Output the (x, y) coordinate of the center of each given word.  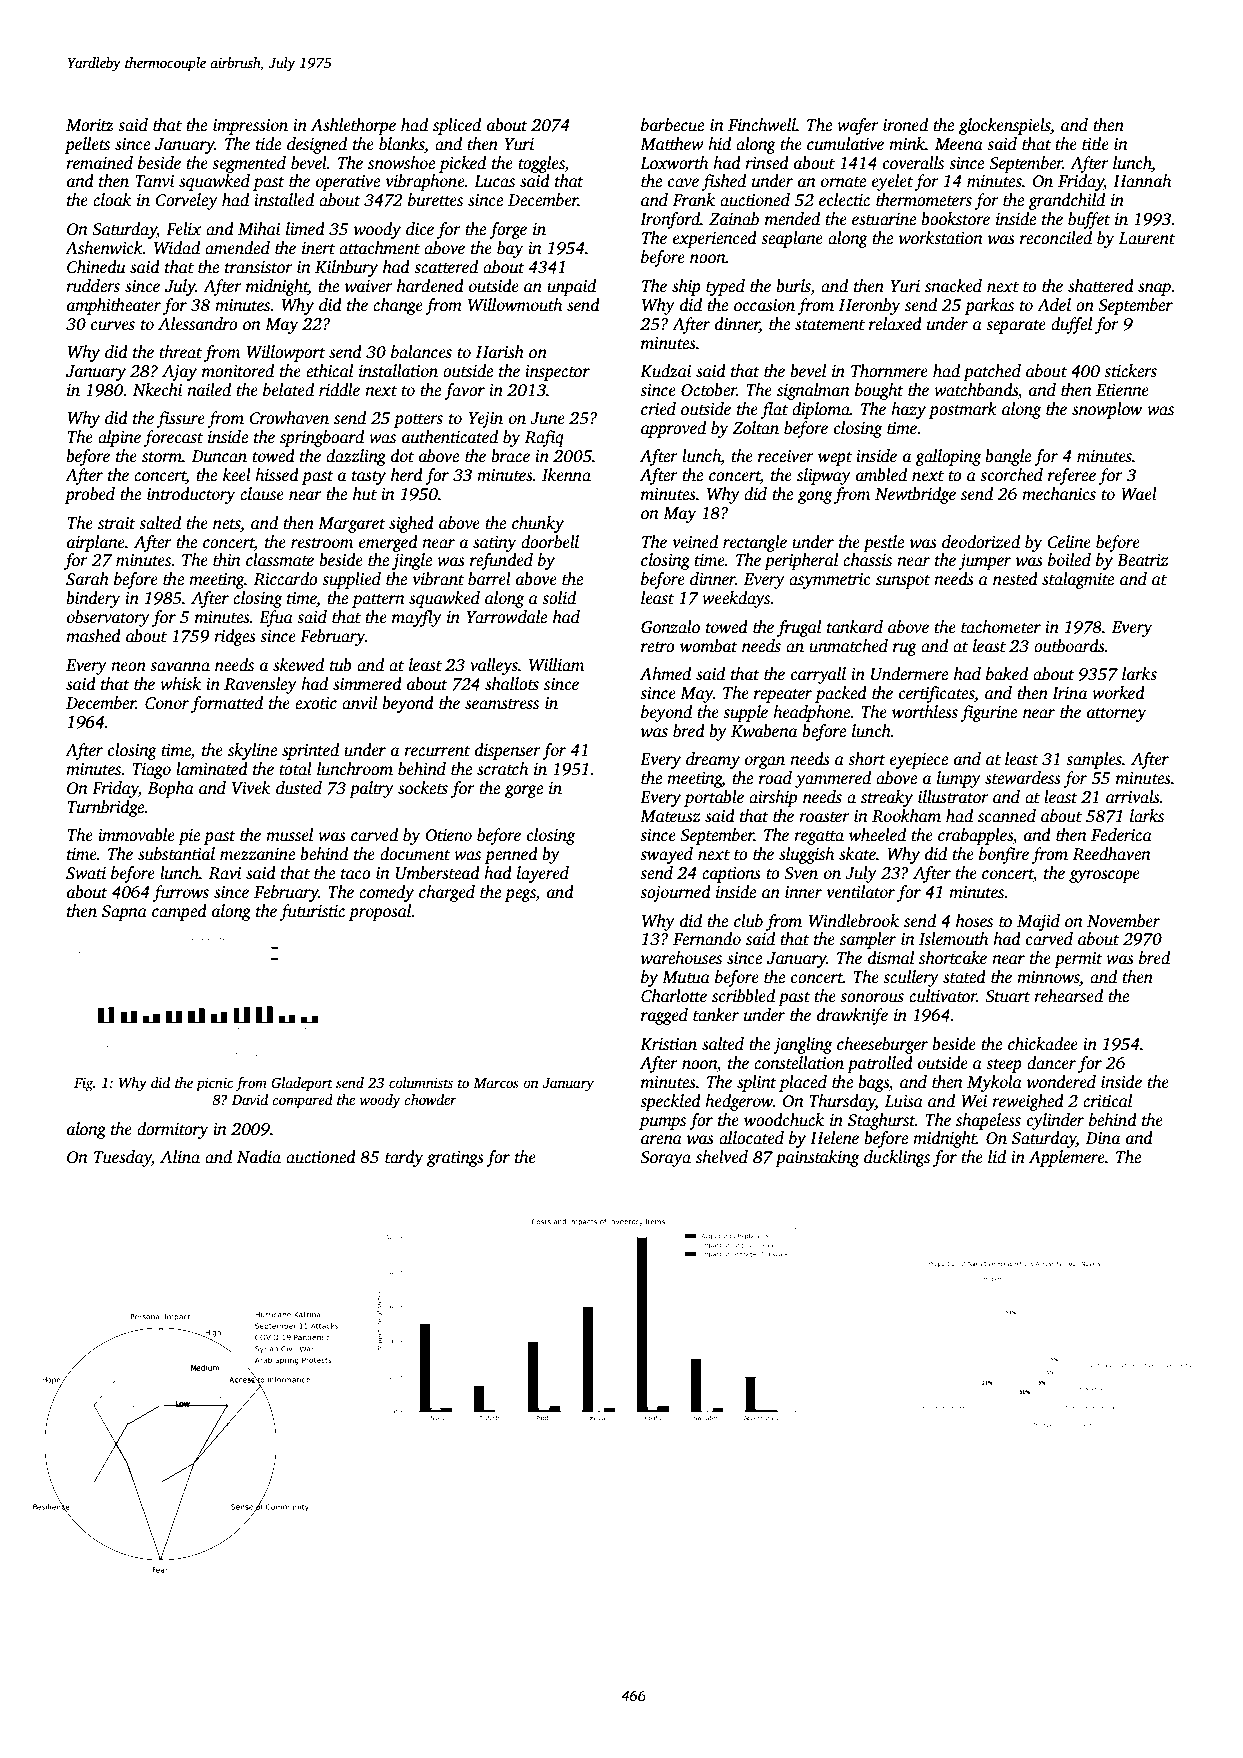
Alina (180, 1156)
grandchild (1066, 201)
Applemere (1066, 1158)
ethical (329, 371)
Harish (499, 352)
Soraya (665, 1159)
